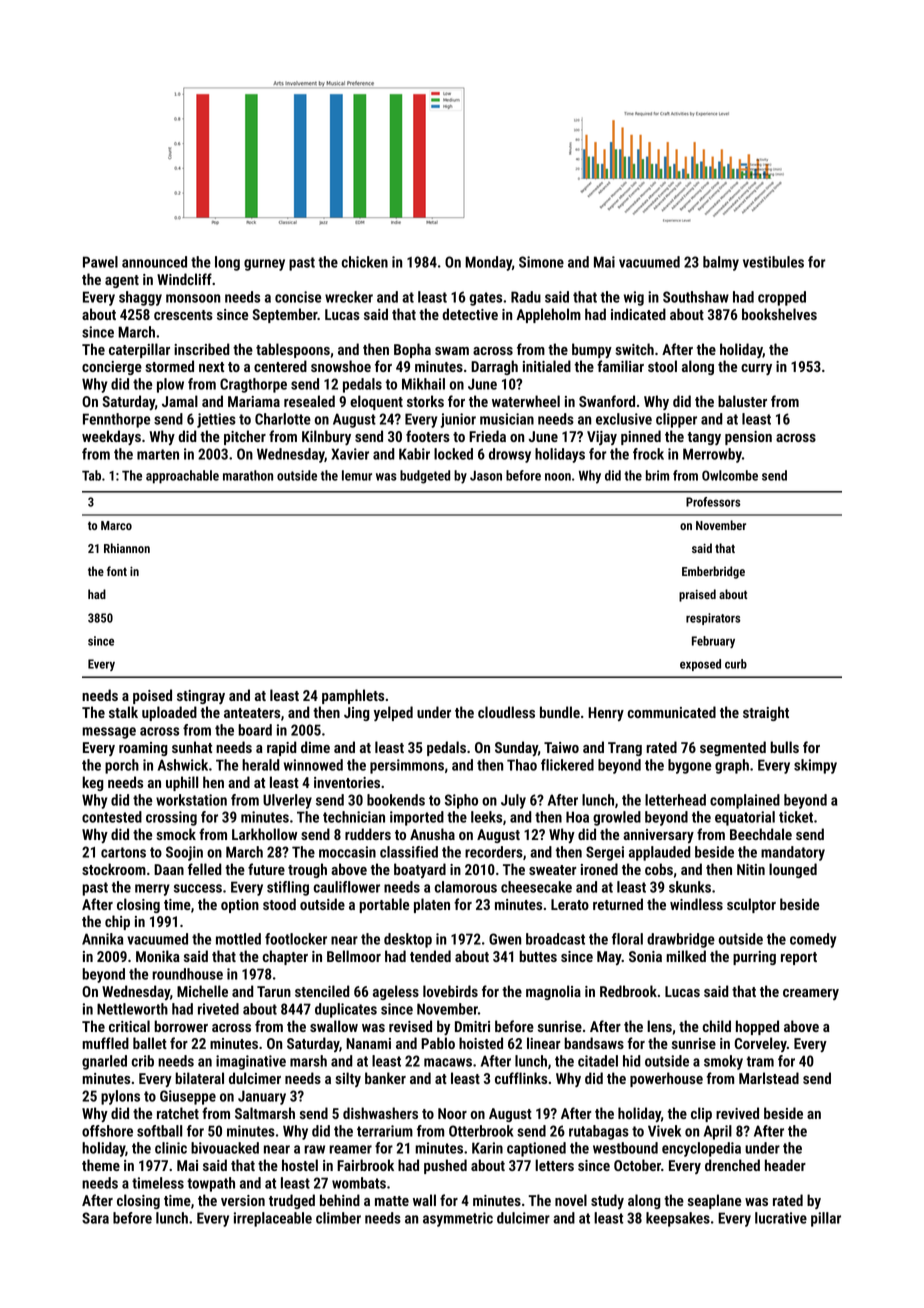 This image has width=924, height=1308. I want to click on tangy, so click(704, 438).
